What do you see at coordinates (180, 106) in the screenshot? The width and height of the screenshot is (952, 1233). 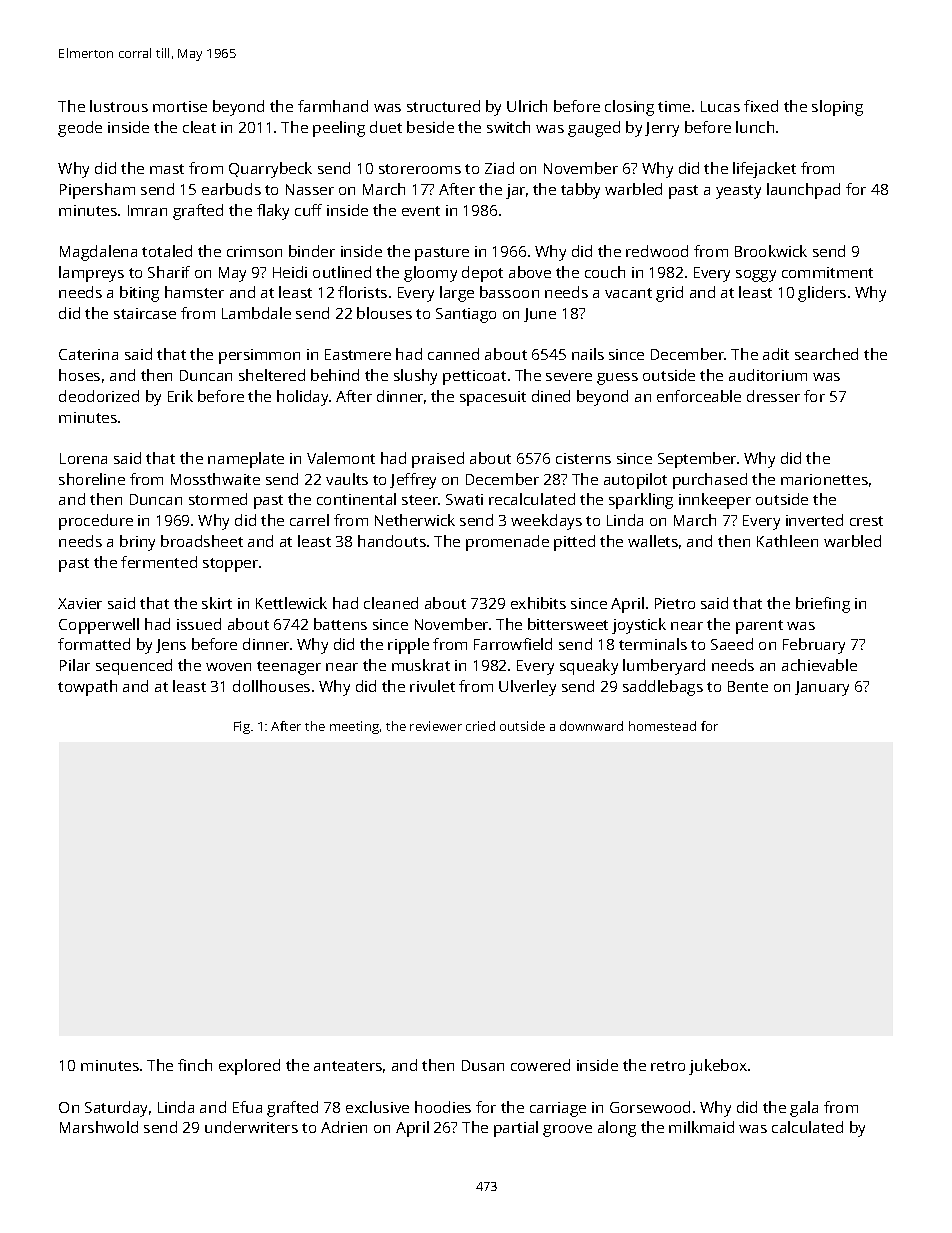 I see `mortise` at bounding box center [180, 106].
